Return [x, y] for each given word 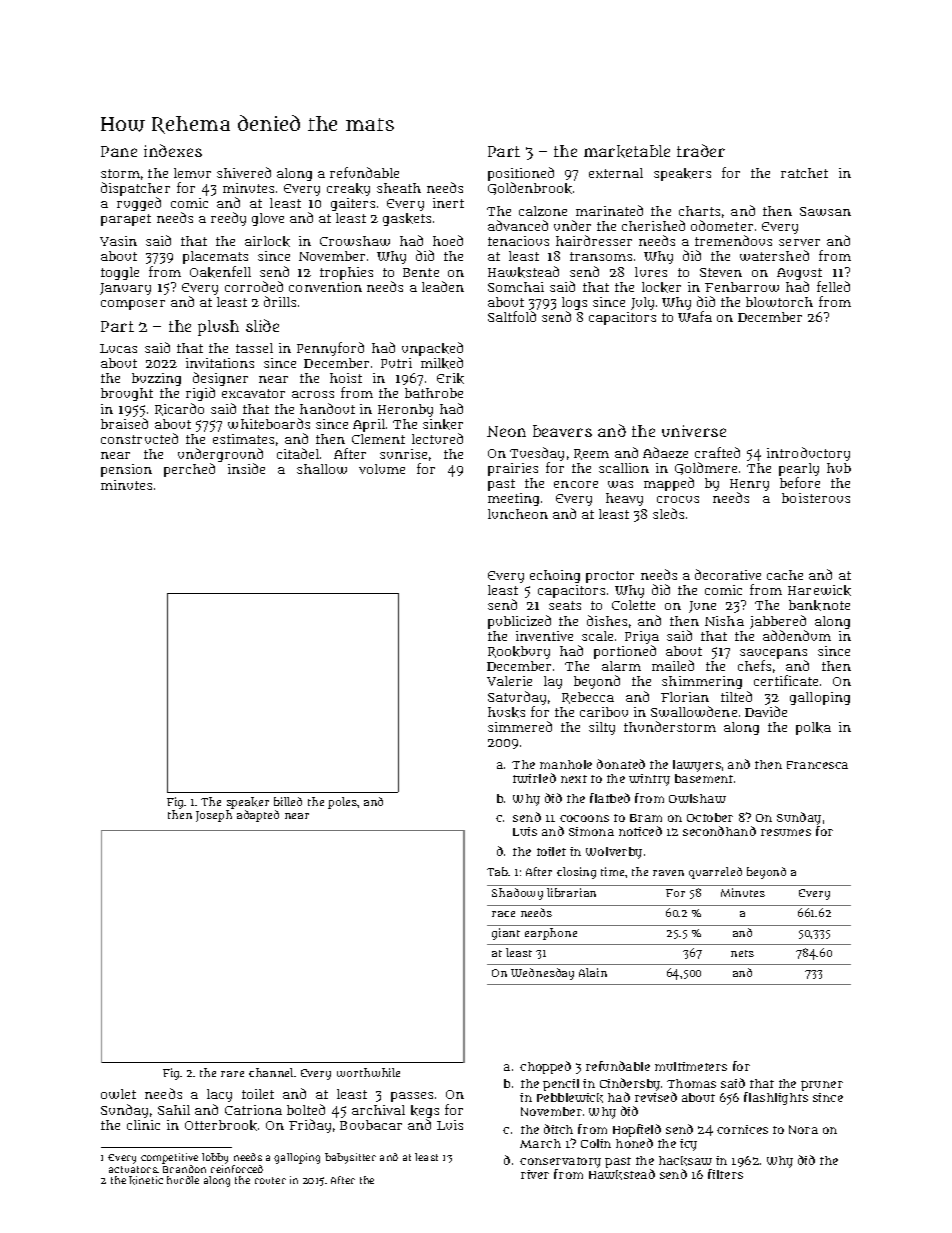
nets [742, 953]
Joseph [214, 816]
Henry [749, 486]
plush [218, 328]
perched [189, 470]
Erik [450, 378]
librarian [571, 892]
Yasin [118, 241]
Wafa [695, 317]
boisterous [816, 498]
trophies [346, 273]
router [270, 1180]
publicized [519, 622]
